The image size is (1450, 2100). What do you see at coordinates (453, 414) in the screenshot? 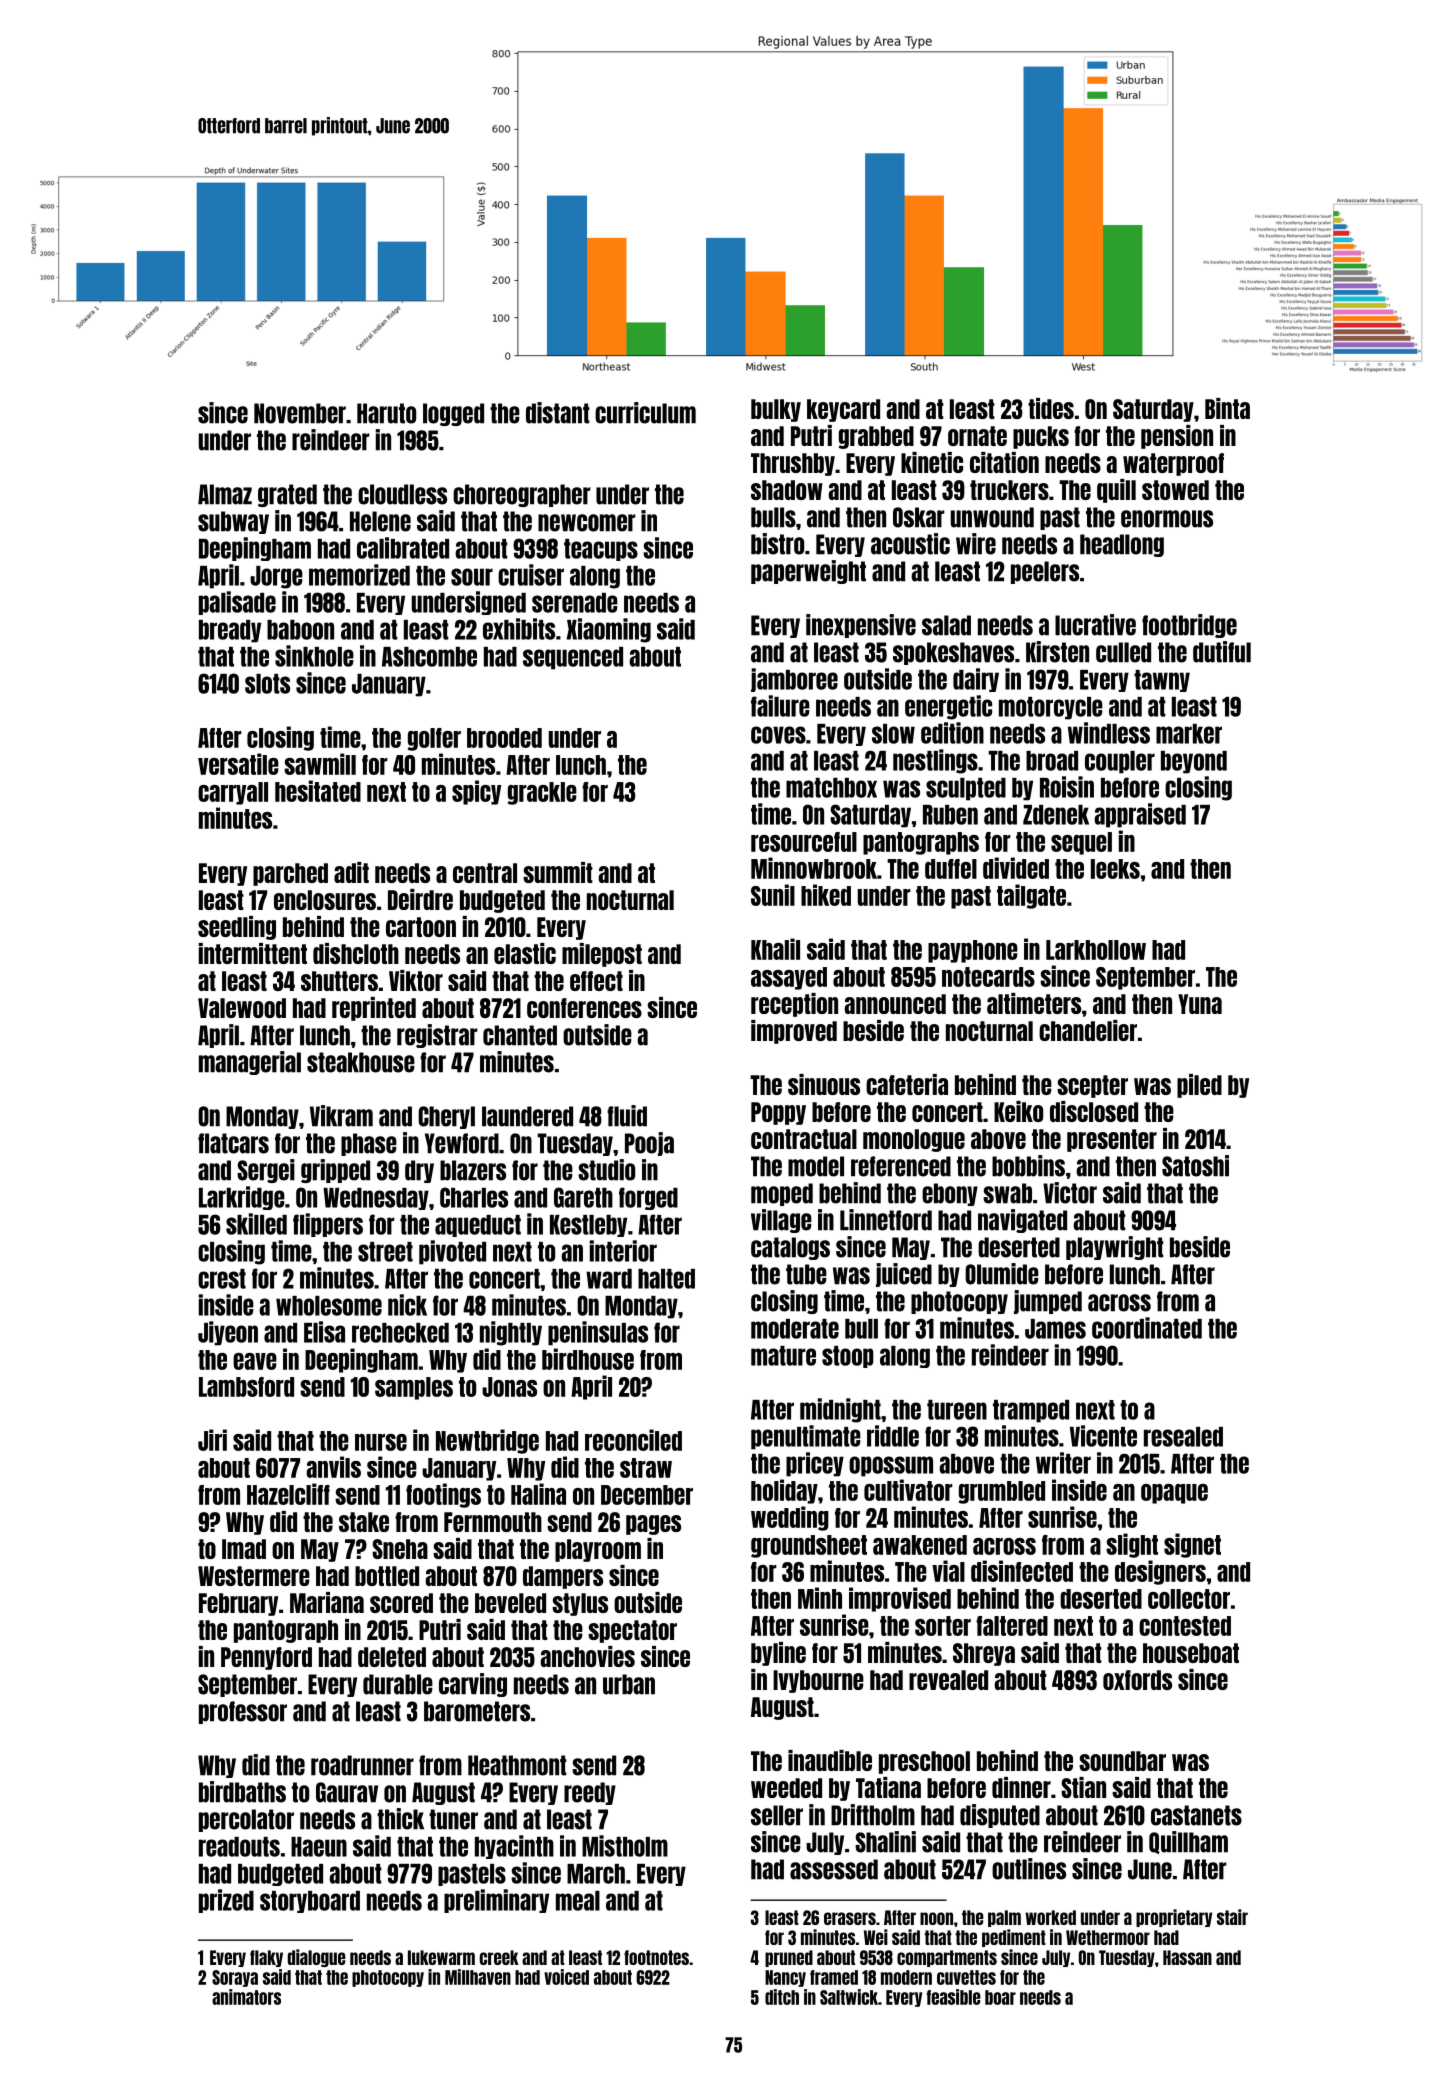
I see `logged` at bounding box center [453, 414].
